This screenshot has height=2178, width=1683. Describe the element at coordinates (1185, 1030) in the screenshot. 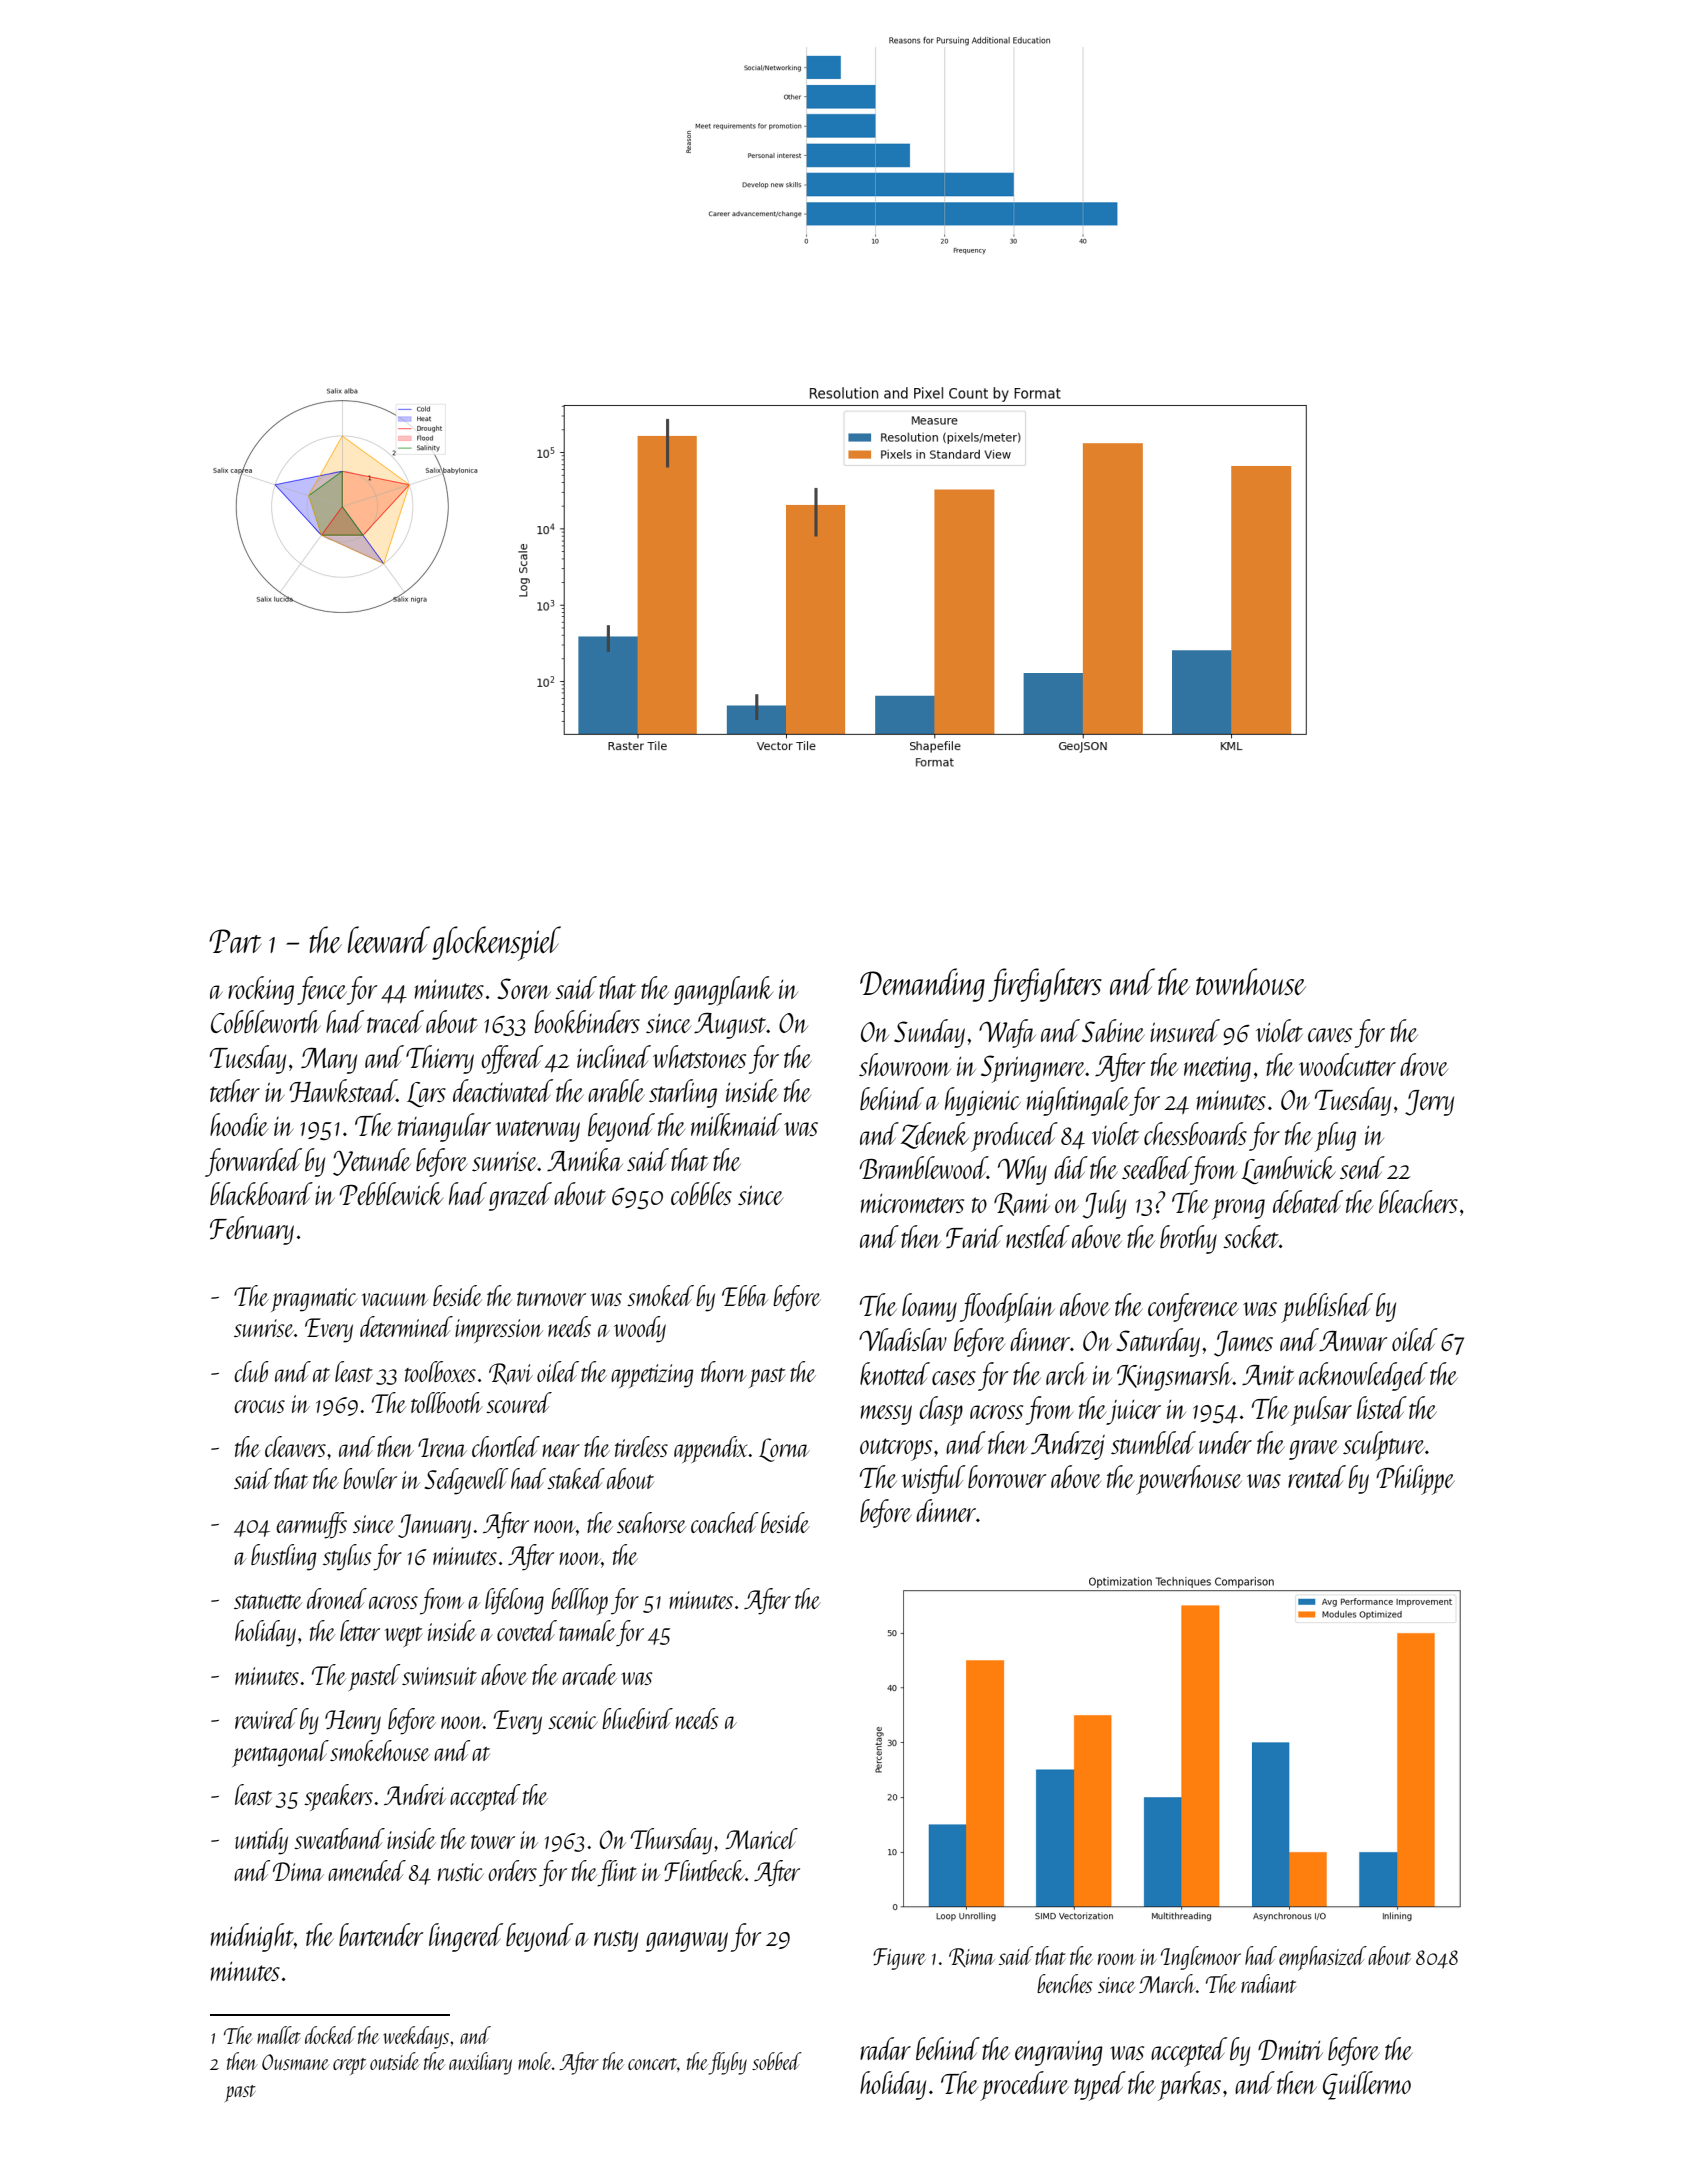

I see `insured` at that location.
